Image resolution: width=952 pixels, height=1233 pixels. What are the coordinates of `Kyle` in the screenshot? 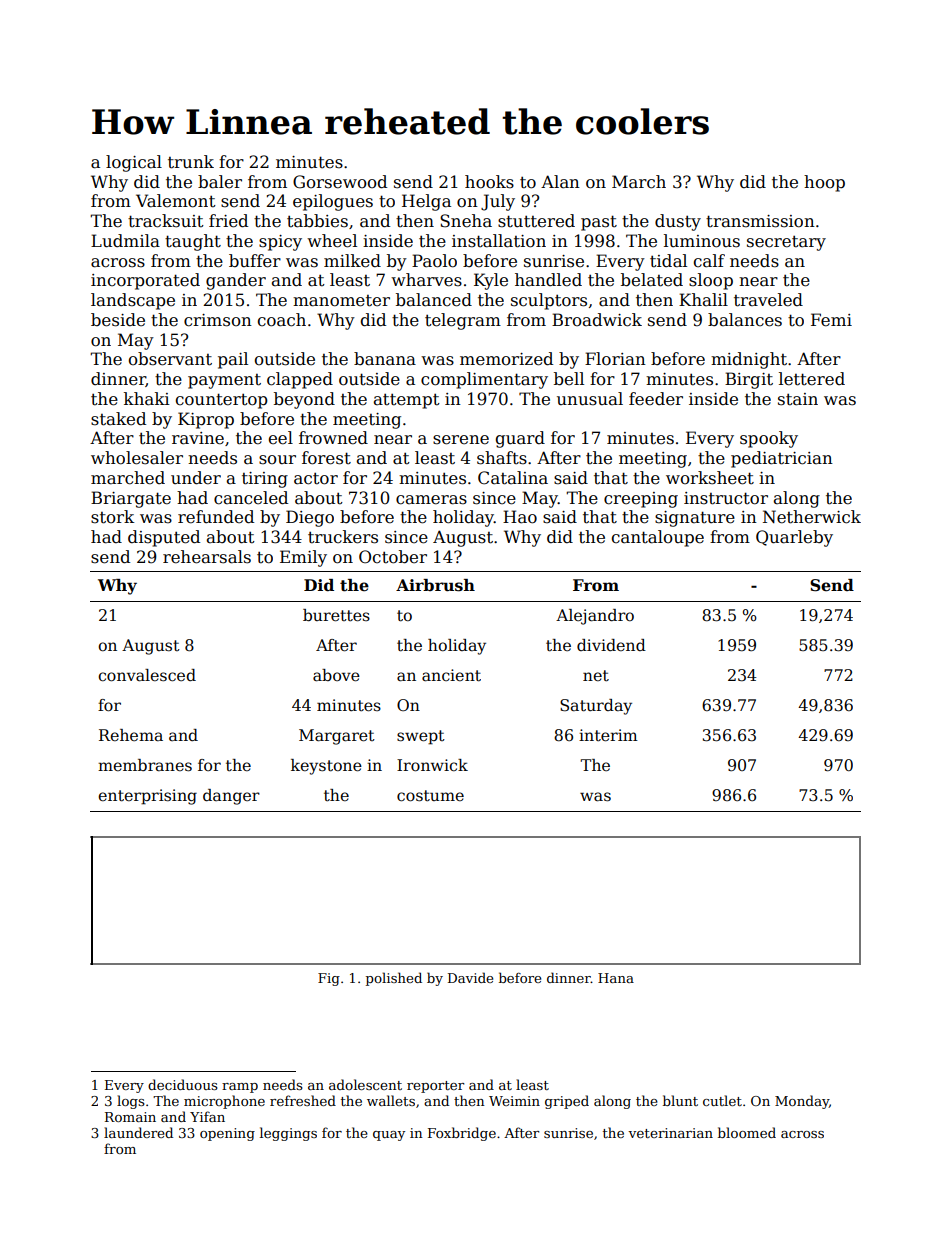 It's located at (491, 281).
